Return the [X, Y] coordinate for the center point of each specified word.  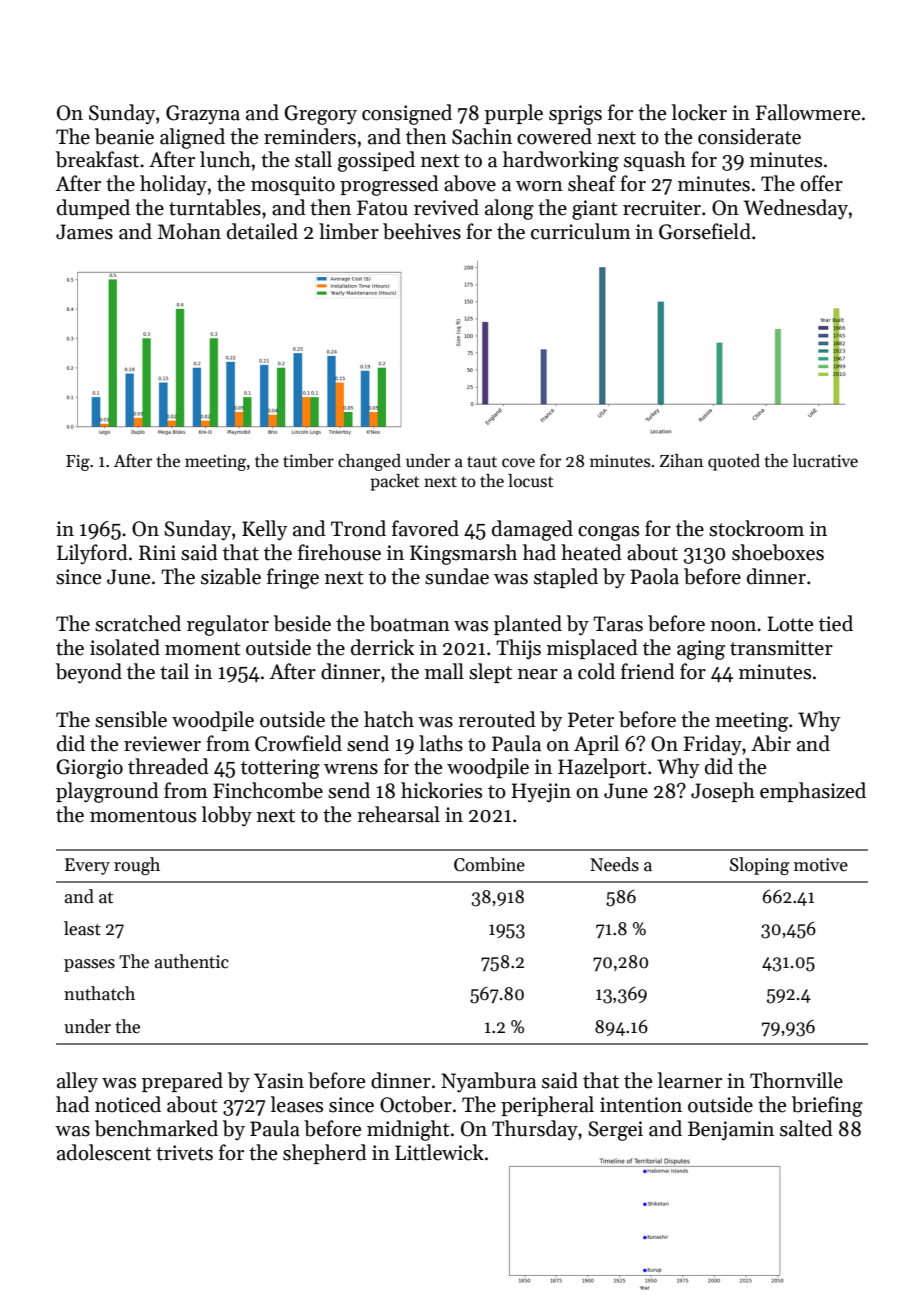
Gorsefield [705, 231]
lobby [227, 816]
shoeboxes [778, 552]
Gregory [320, 115]
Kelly [265, 530]
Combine [489, 864]
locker [699, 112]
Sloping [759, 866]
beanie [124, 136]
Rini [157, 552]
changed [369, 462]
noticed [128, 1104]
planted [528, 625]
